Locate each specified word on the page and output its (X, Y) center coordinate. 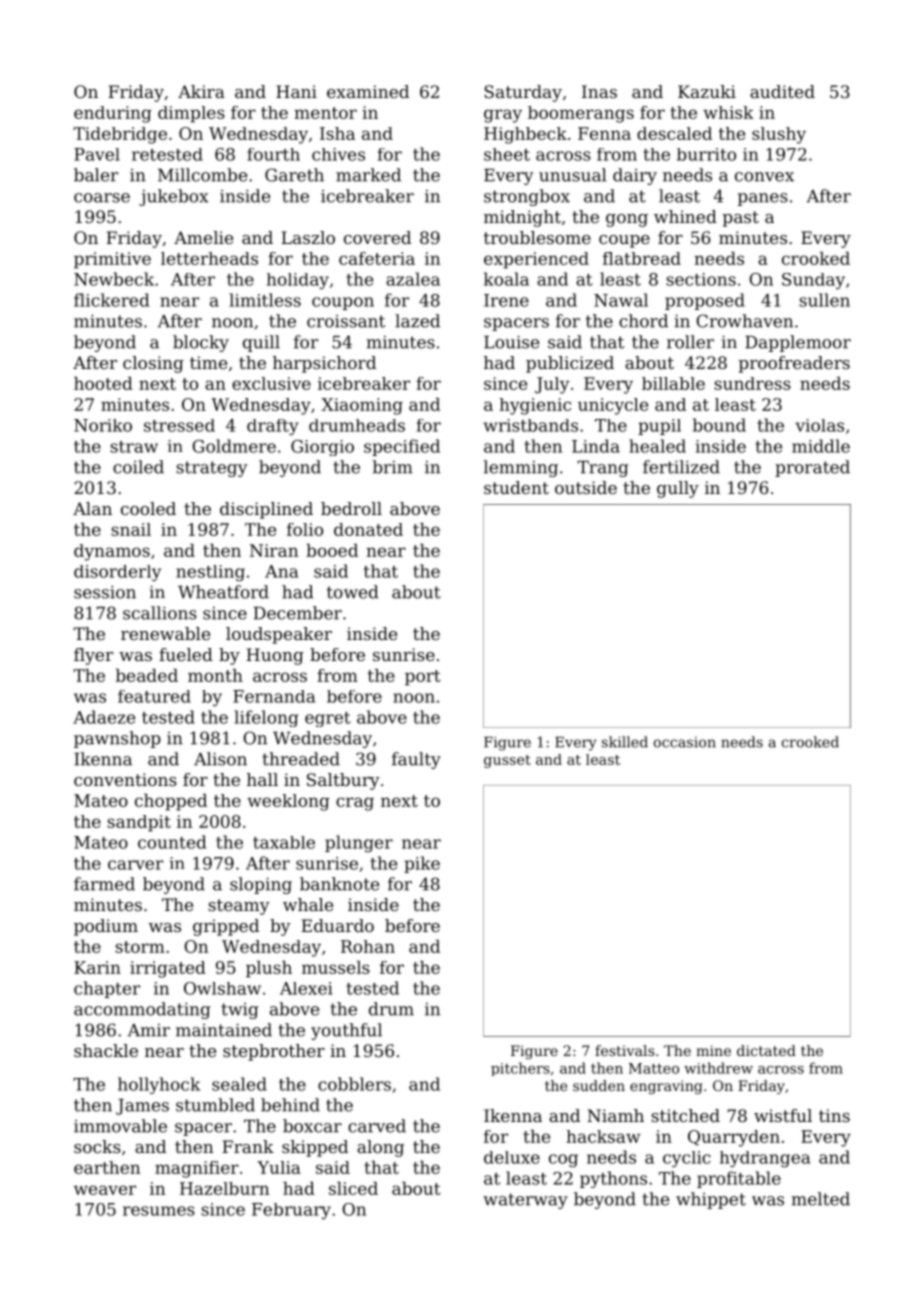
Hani (296, 91)
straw (134, 447)
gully (678, 489)
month (215, 675)
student (516, 487)
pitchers (520, 1069)
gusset (507, 761)
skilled (625, 742)
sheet (507, 154)
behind (290, 1105)
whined (685, 216)
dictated (766, 1050)
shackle (106, 1050)
